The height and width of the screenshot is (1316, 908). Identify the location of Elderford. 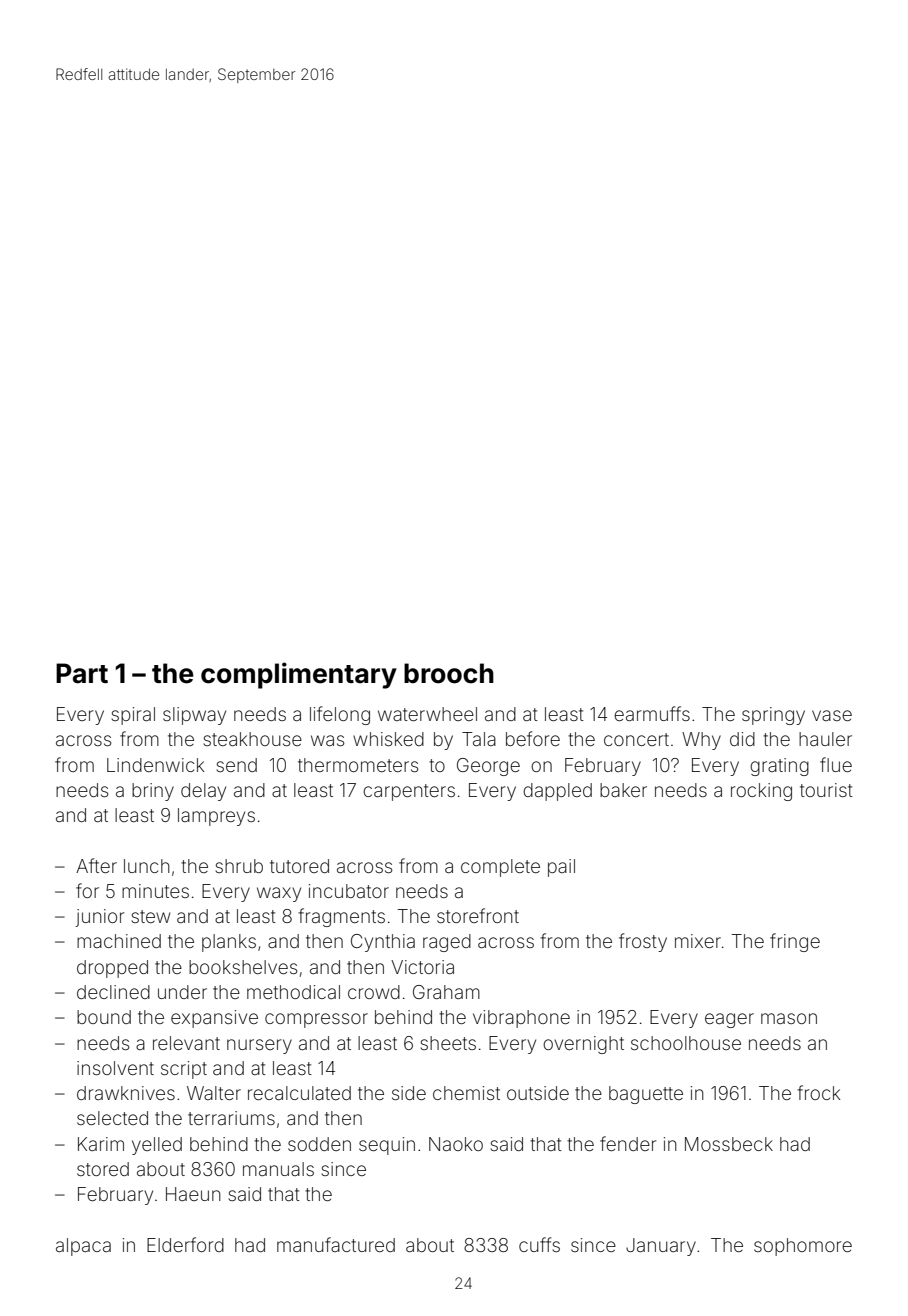
(185, 1244).
